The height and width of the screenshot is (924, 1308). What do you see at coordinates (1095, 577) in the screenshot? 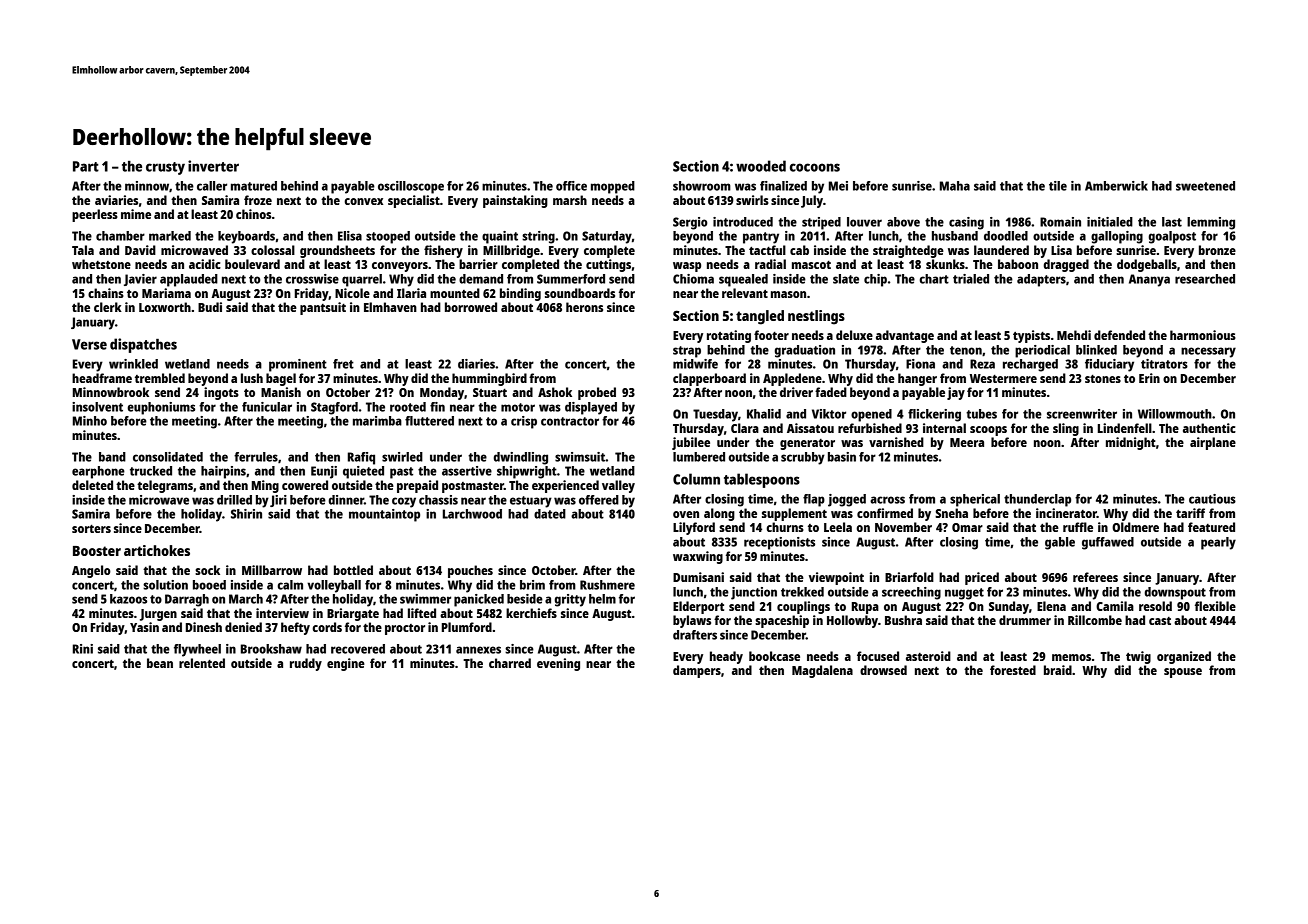
I see `referees` at bounding box center [1095, 577].
